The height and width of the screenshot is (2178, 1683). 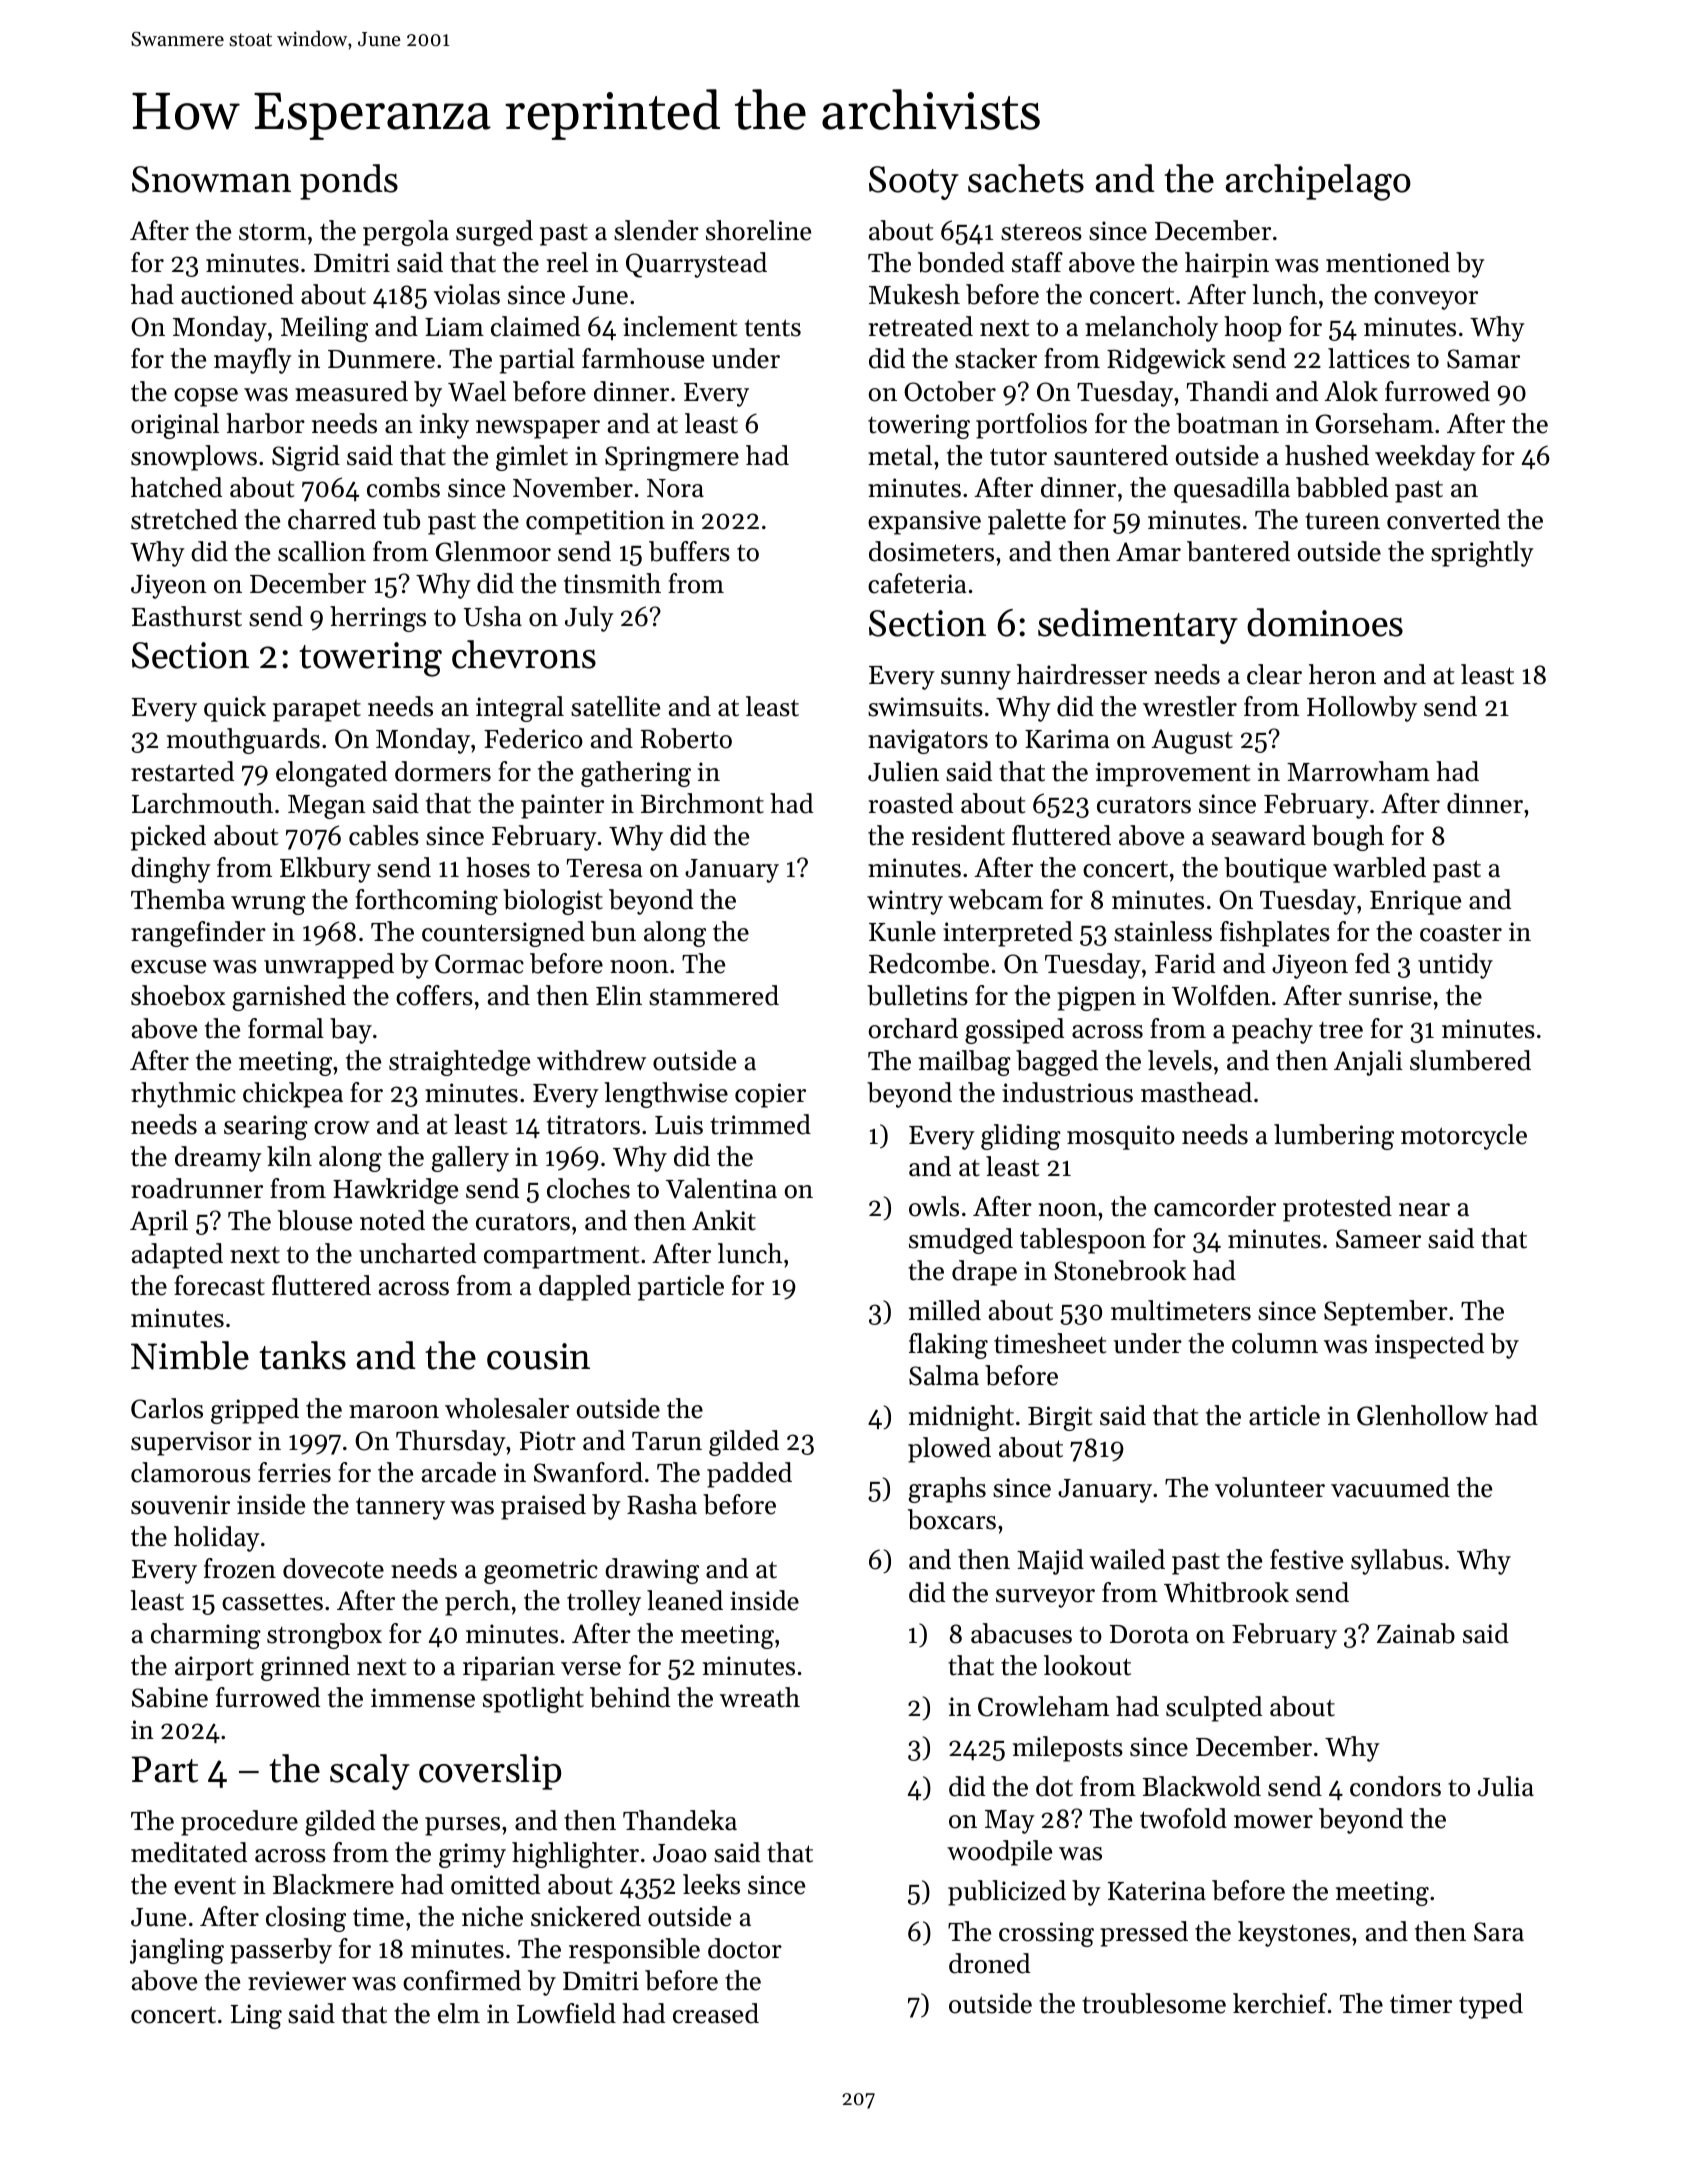 What do you see at coordinates (1221, 995) in the screenshot?
I see `Wolfden` at bounding box center [1221, 995].
